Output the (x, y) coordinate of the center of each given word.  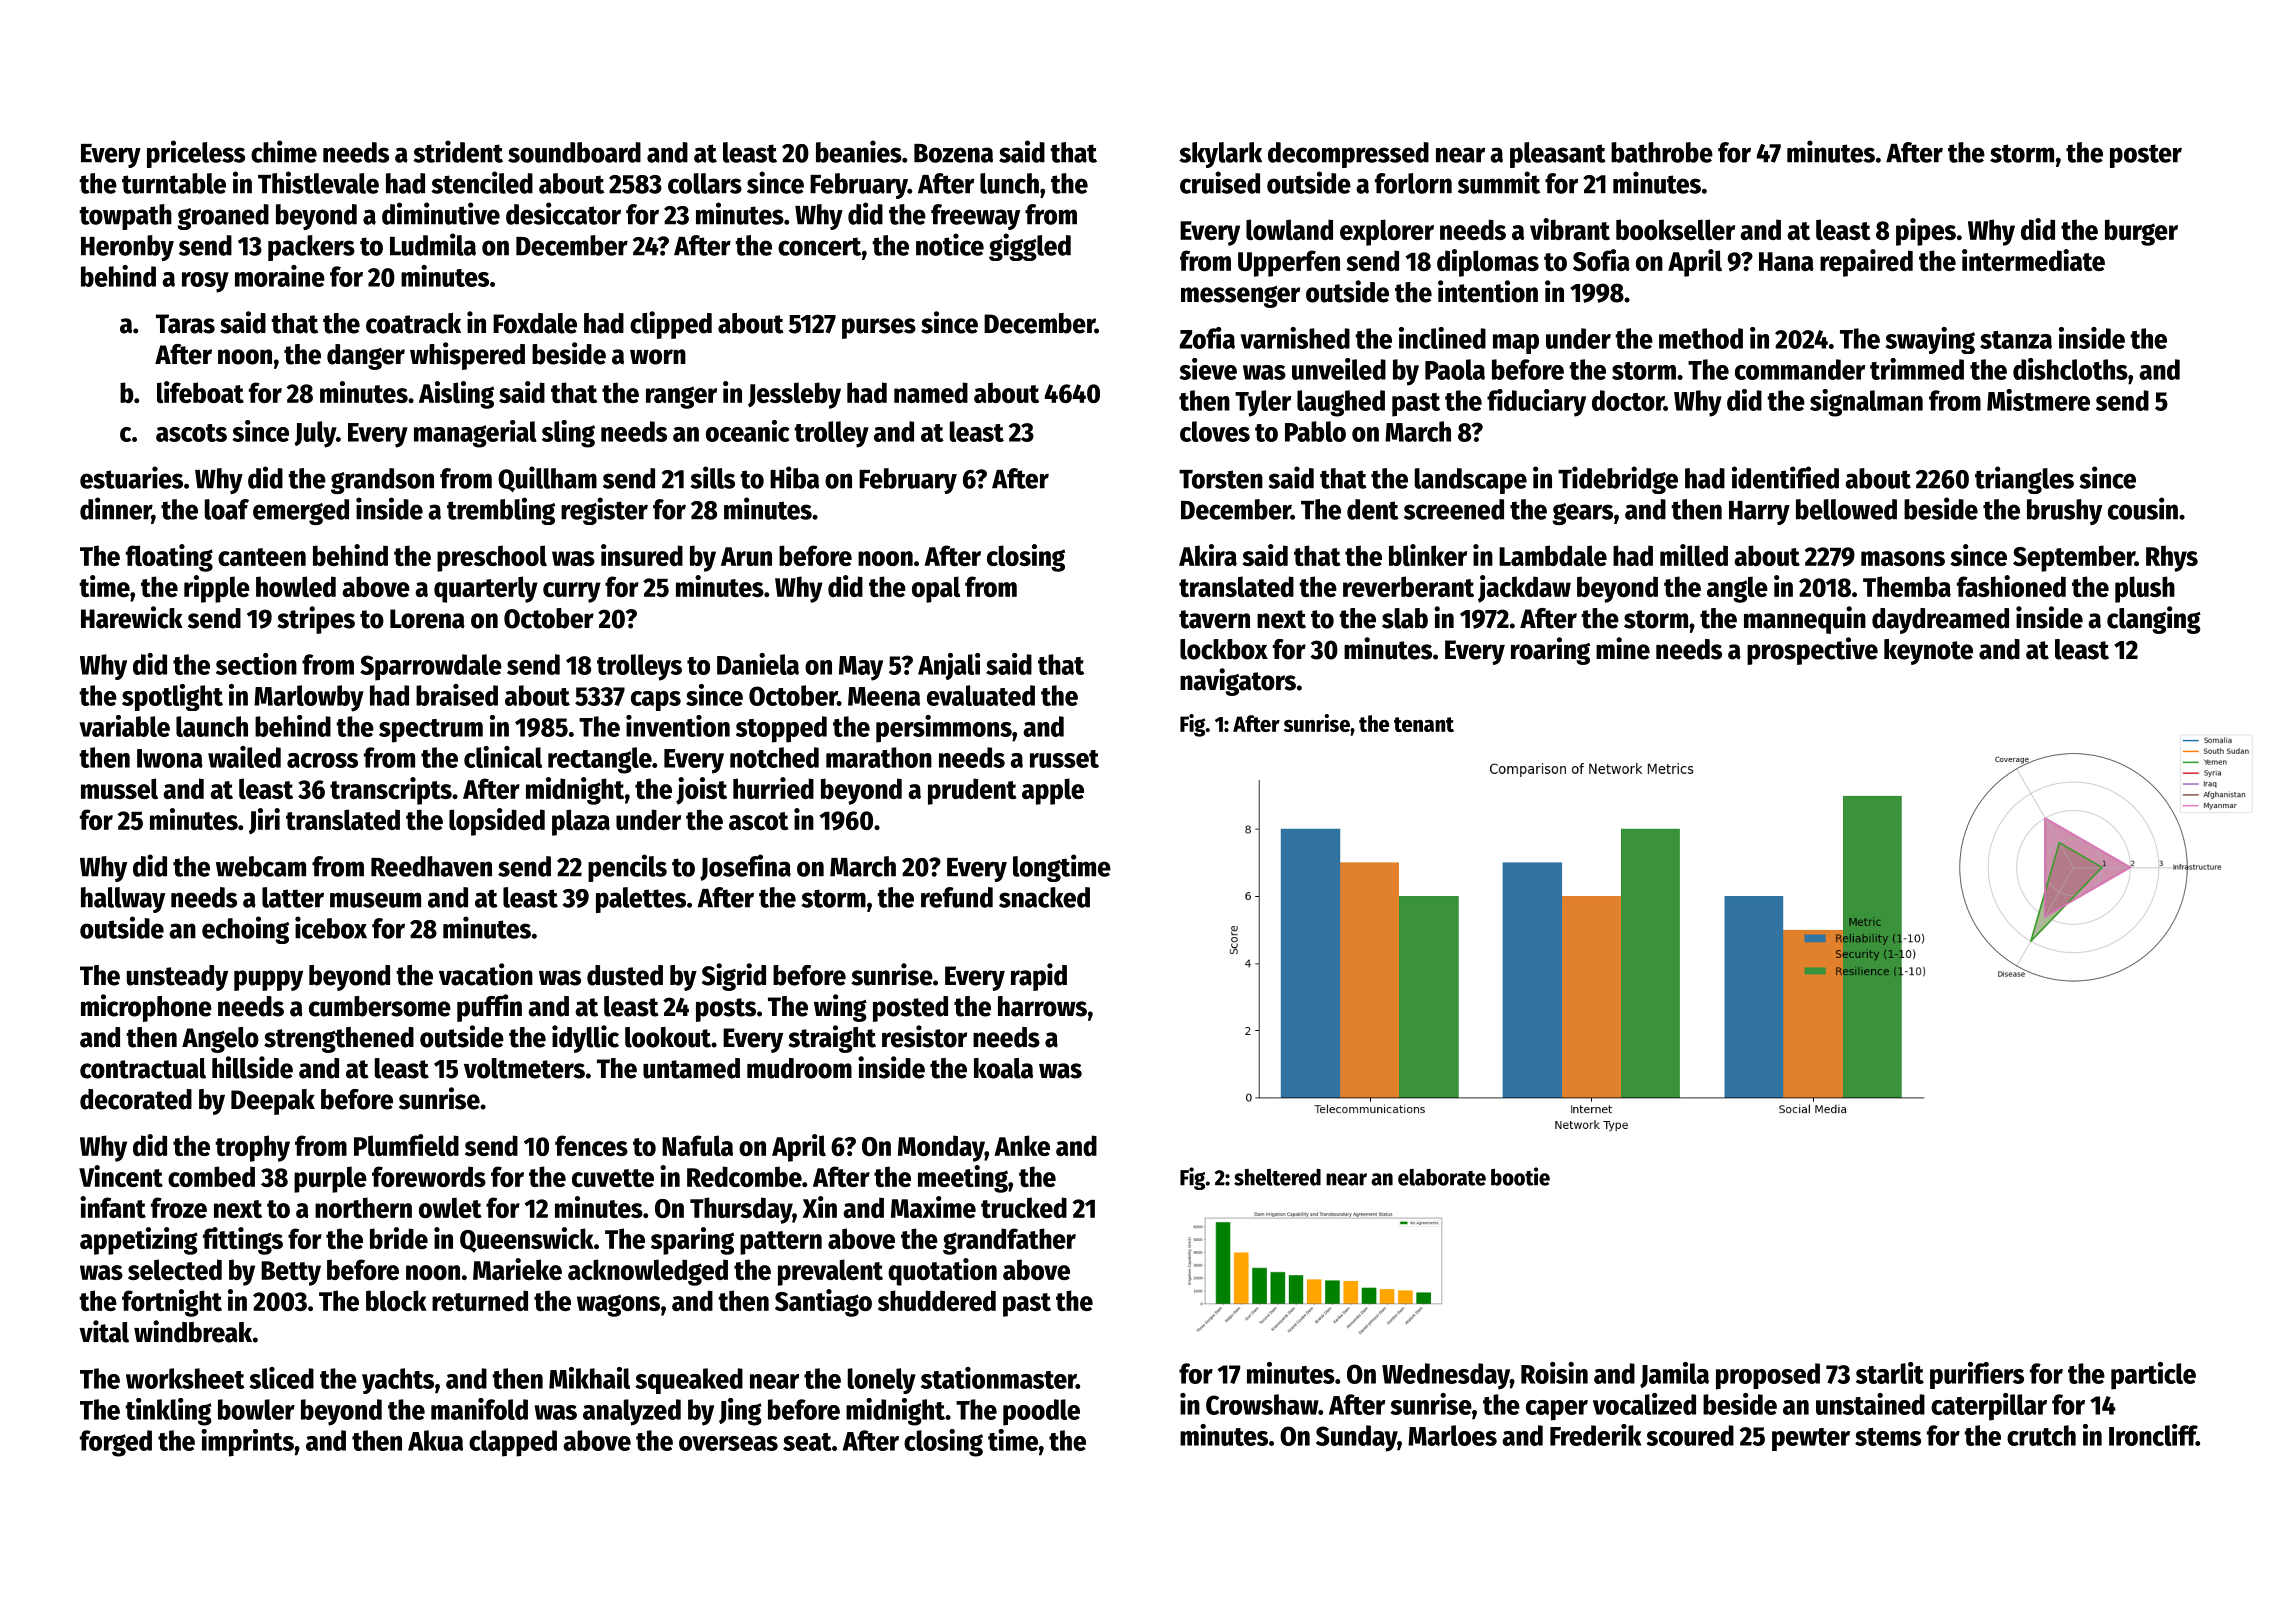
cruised (1220, 182)
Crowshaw (1262, 1404)
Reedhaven (431, 866)
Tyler (1263, 403)
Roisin (1554, 1373)
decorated (136, 1099)
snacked (1044, 897)
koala (1003, 1068)
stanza (2016, 340)
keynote (1928, 652)
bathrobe (1662, 152)
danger (366, 357)
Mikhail (589, 1378)
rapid (1039, 977)
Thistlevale (318, 182)
